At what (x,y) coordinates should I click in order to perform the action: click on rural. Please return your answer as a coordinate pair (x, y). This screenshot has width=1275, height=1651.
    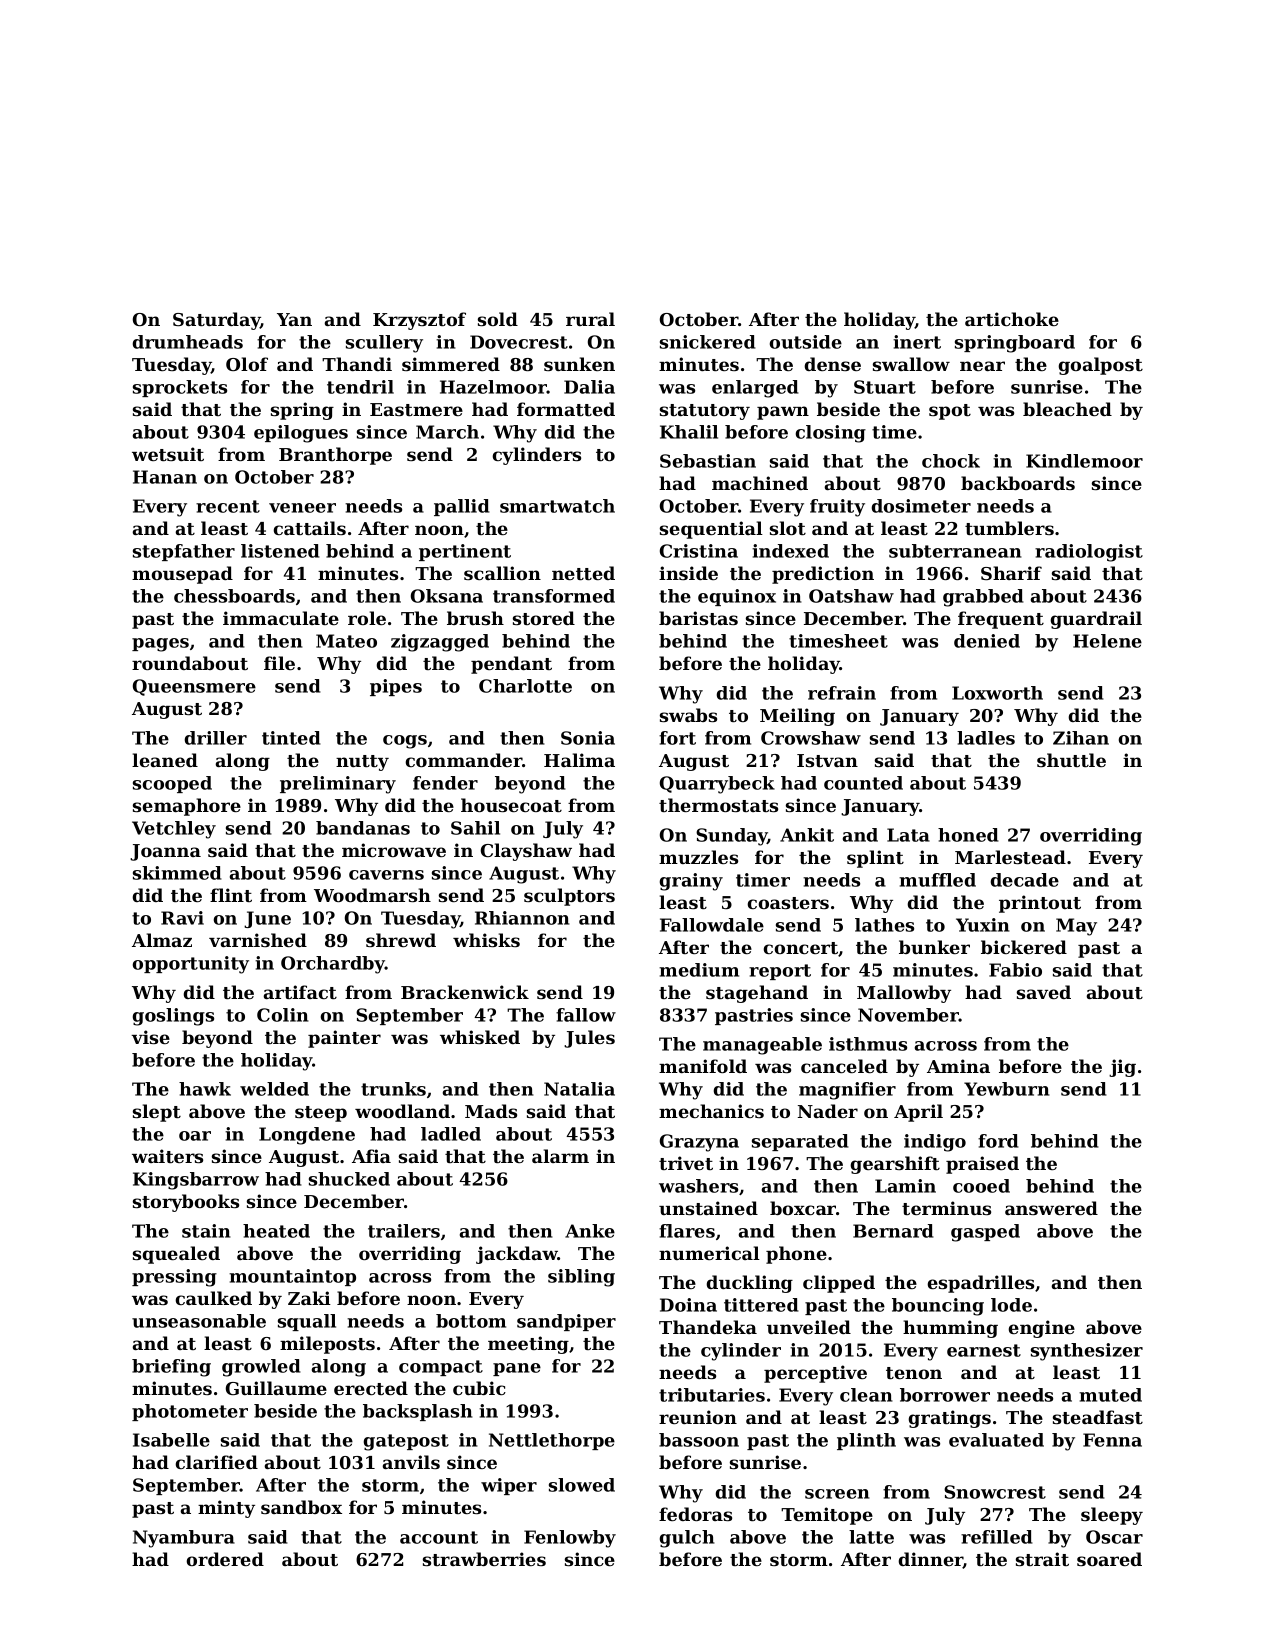
    Looking at the image, I should click on (590, 319).
